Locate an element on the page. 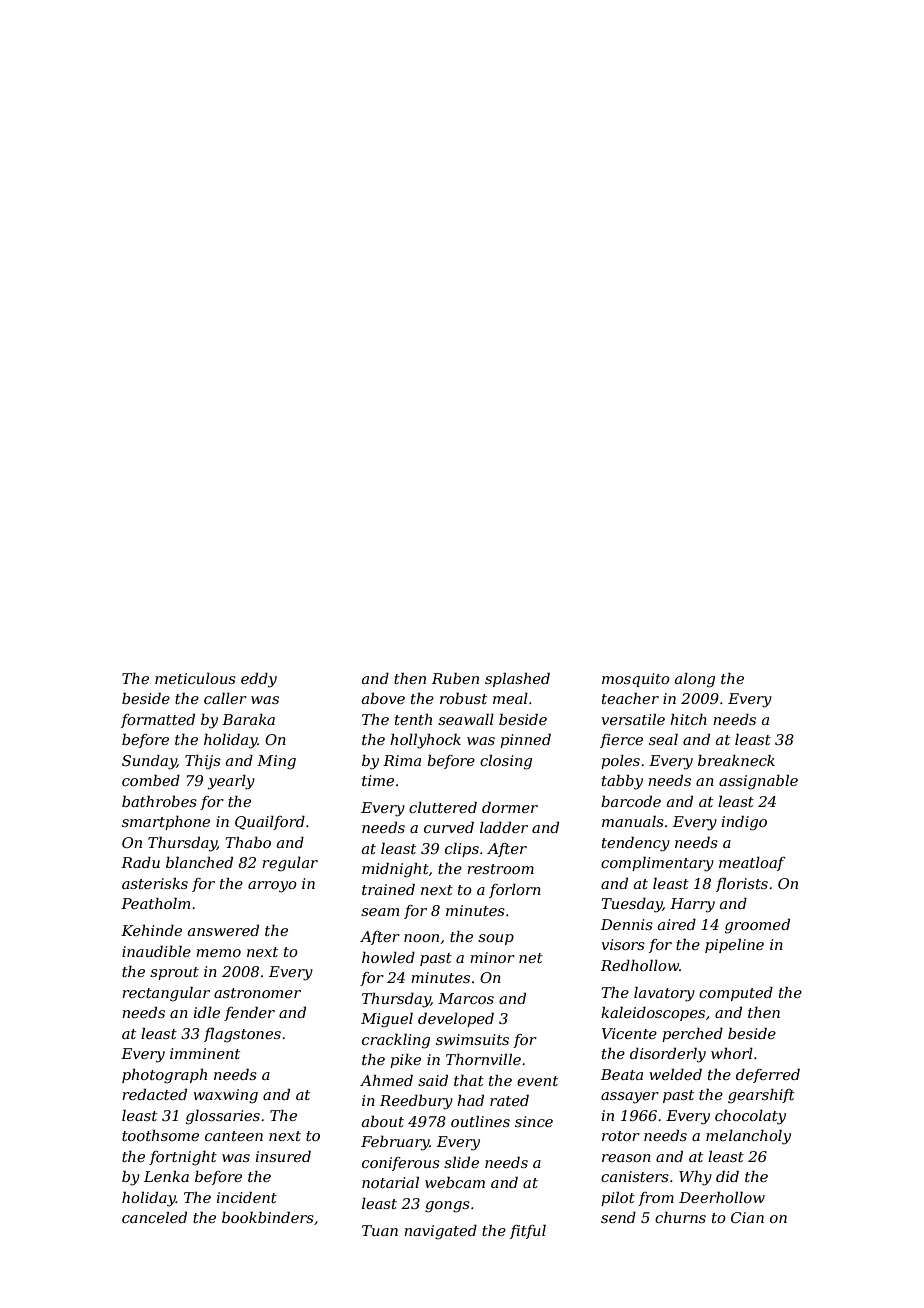 The height and width of the image is (1308, 924). meticulous is located at coordinates (195, 678).
